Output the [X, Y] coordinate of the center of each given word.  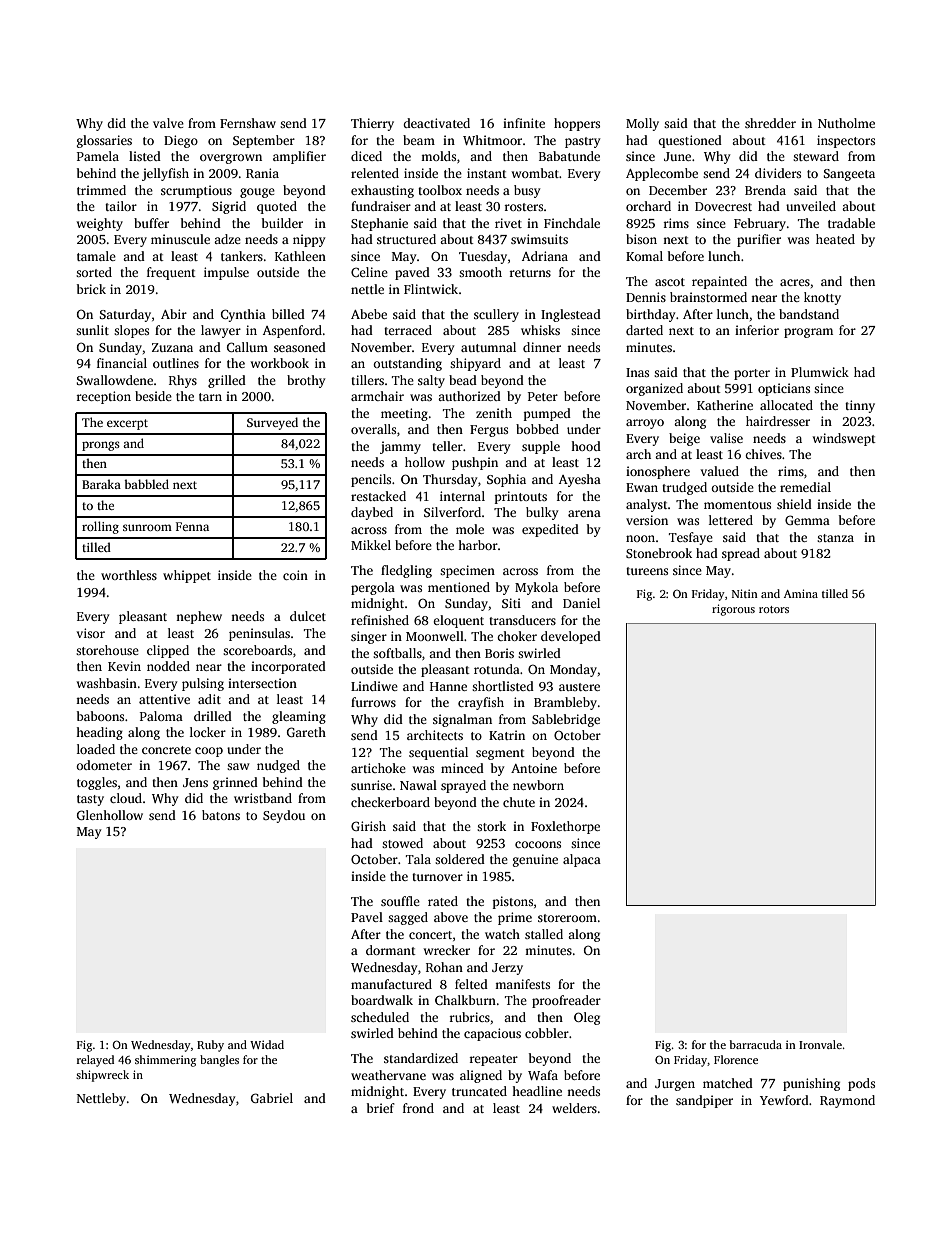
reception [104, 397]
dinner [542, 347]
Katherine [725, 405]
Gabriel [272, 1098]
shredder [770, 123]
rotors [774, 609]
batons [221, 815]
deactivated [436, 123]
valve [168, 123]
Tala [418, 859]
